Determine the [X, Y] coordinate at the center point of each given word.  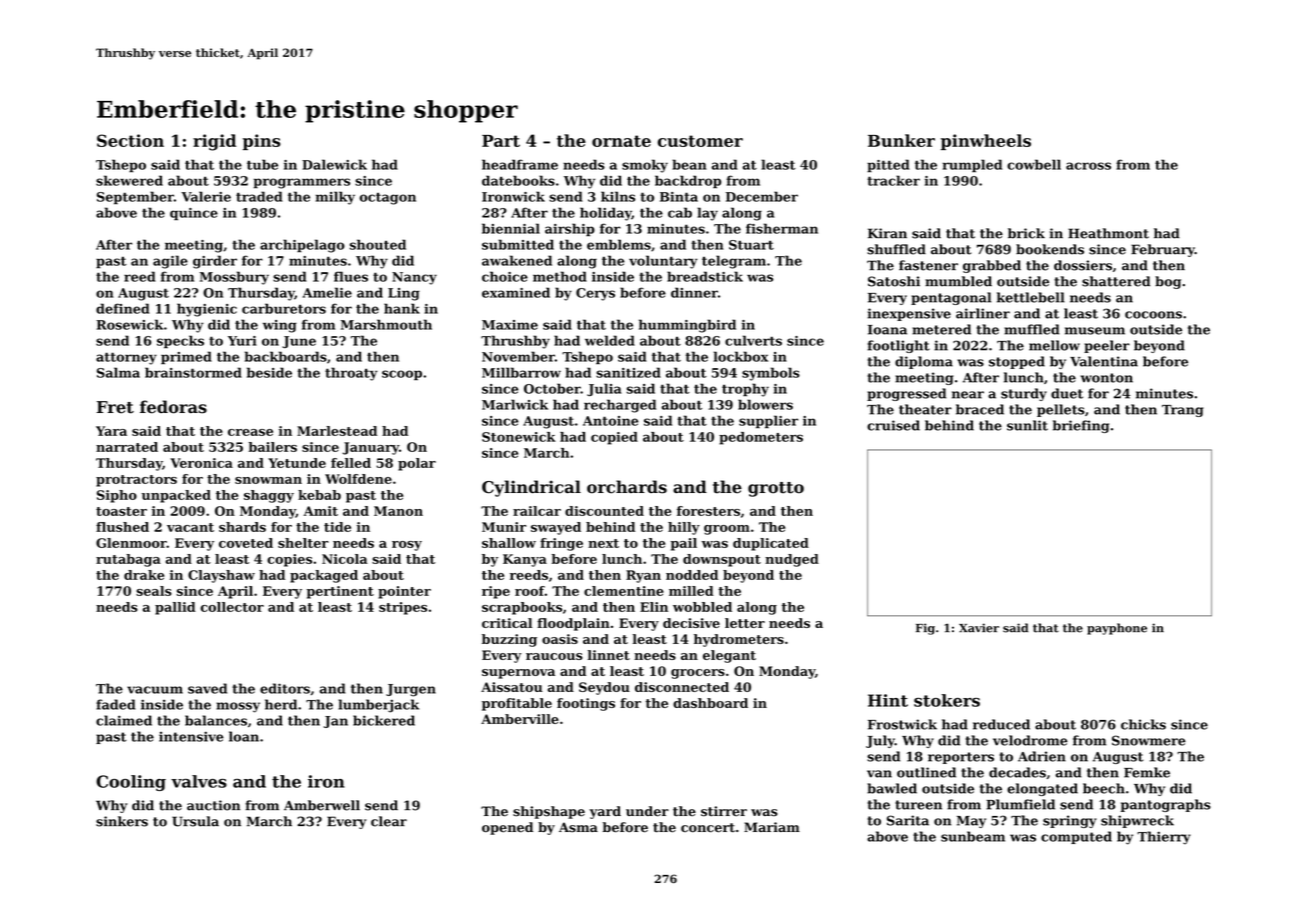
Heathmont [1108, 233]
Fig [925, 629]
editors [285, 688]
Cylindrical [531, 488]
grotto [776, 489]
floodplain [573, 624]
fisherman [782, 228]
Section [130, 140]
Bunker [901, 140]
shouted [378, 244]
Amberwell [322, 805]
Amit [321, 511]
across [1088, 166]
